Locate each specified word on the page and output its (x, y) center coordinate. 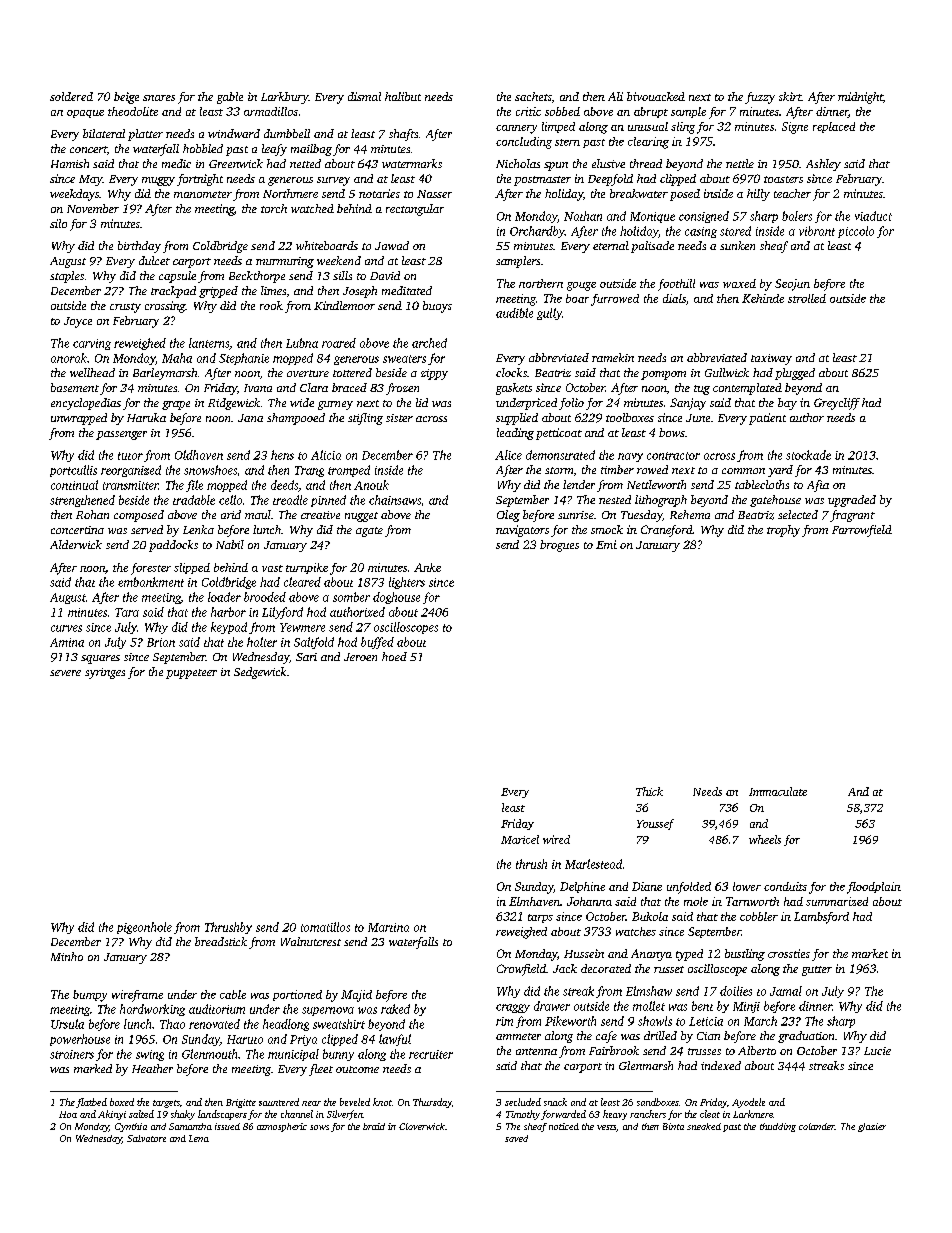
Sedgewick (260, 673)
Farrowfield (862, 531)
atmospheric (282, 1127)
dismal (364, 96)
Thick (649, 791)
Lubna (302, 343)
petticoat (559, 434)
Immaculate (778, 791)
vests (606, 1127)
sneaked (704, 1126)
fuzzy (760, 98)
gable (230, 98)
